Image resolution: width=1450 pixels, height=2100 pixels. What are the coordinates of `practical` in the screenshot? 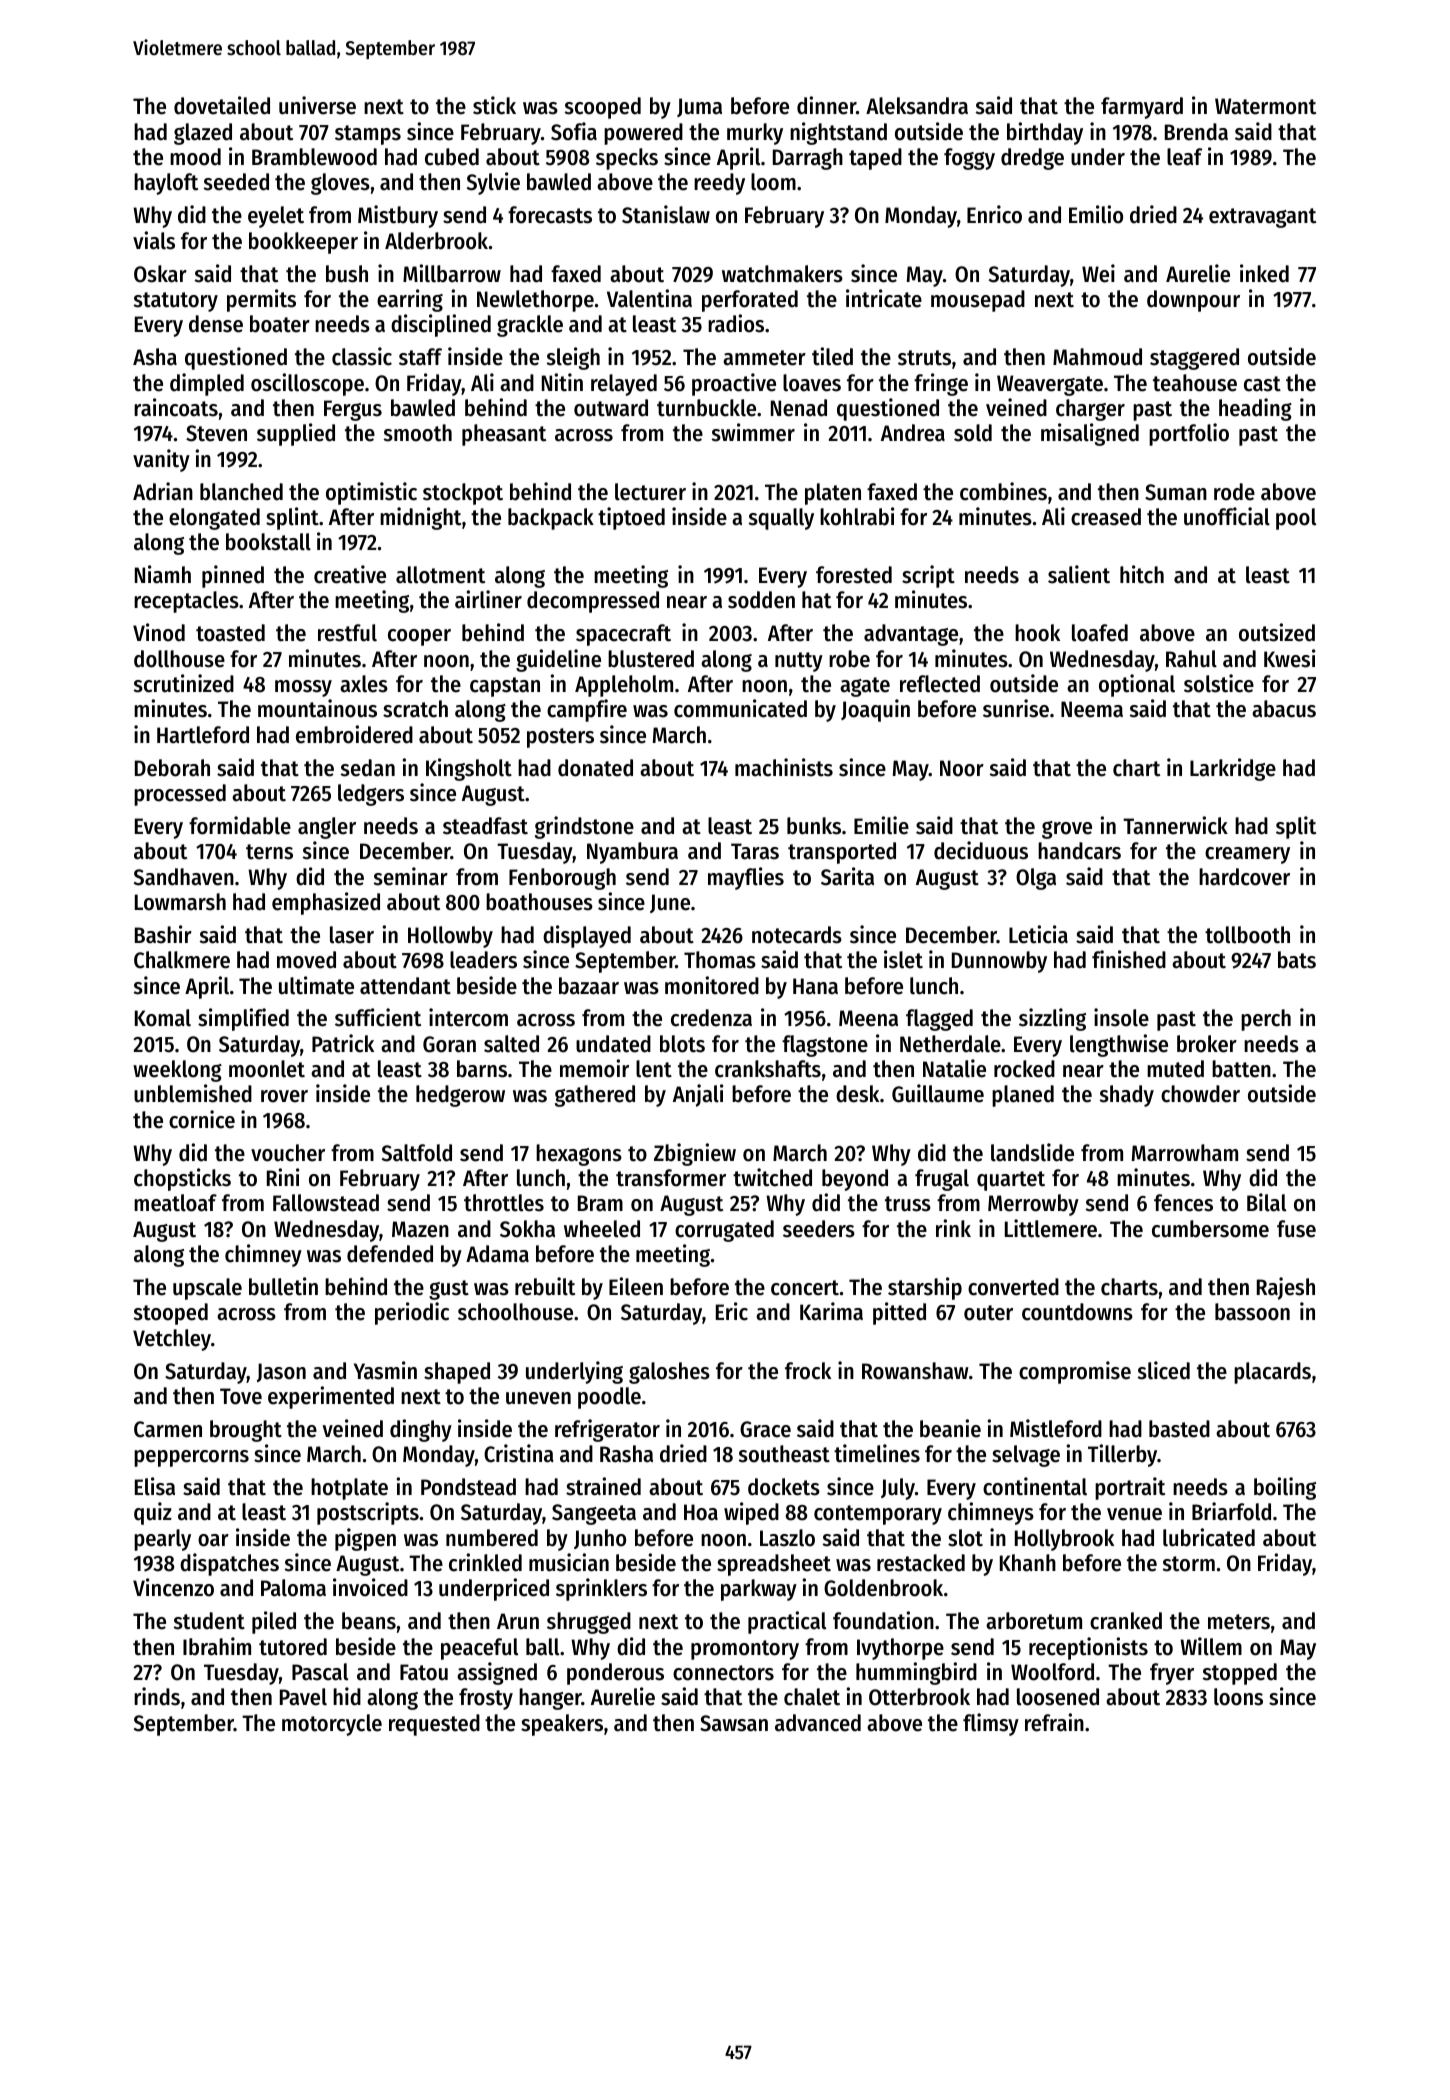 It's located at (787, 1622).
